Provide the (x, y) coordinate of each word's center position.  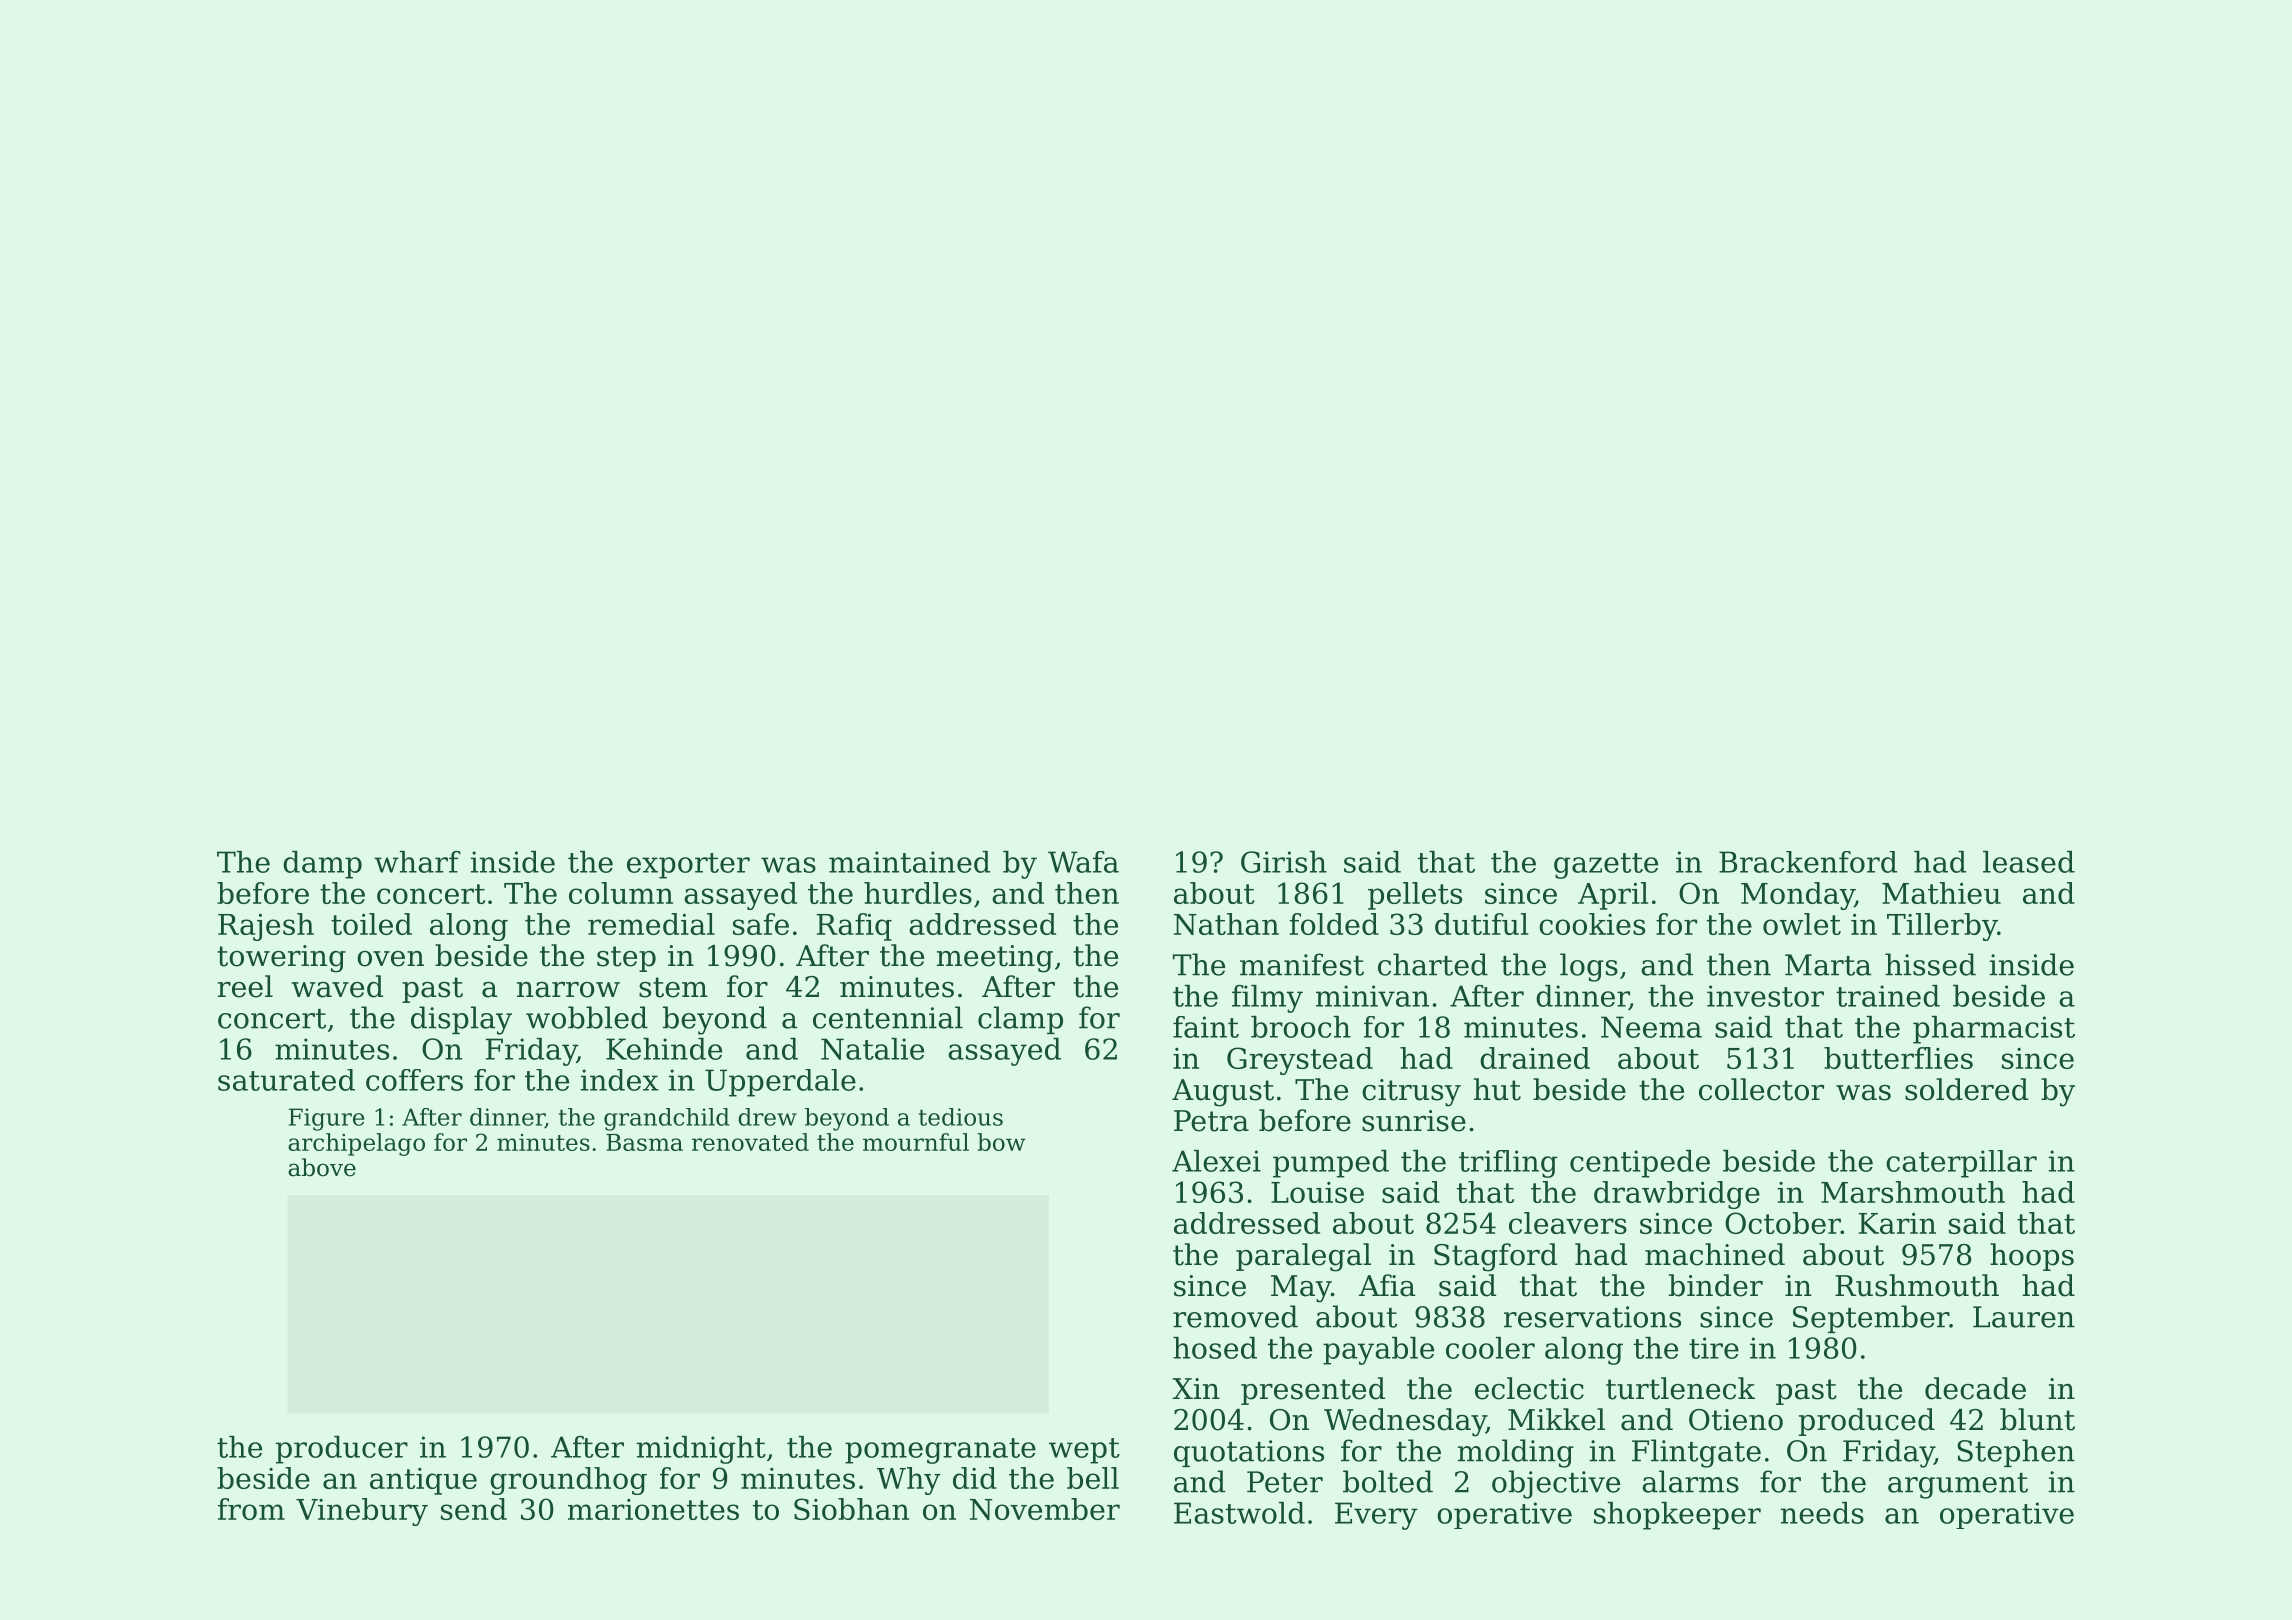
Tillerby (1942, 927)
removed (1235, 1316)
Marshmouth (1913, 1192)
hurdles (918, 893)
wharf (417, 862)
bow (1001, 1142)
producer (342, 1450)
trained (1888, 996)
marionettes (653, 1509)
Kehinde (664, 1049)
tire (1714, 1348)
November (1045, 1509)
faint (1206, 1027)
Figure (326, 1119)
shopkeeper (1677, 1516)
